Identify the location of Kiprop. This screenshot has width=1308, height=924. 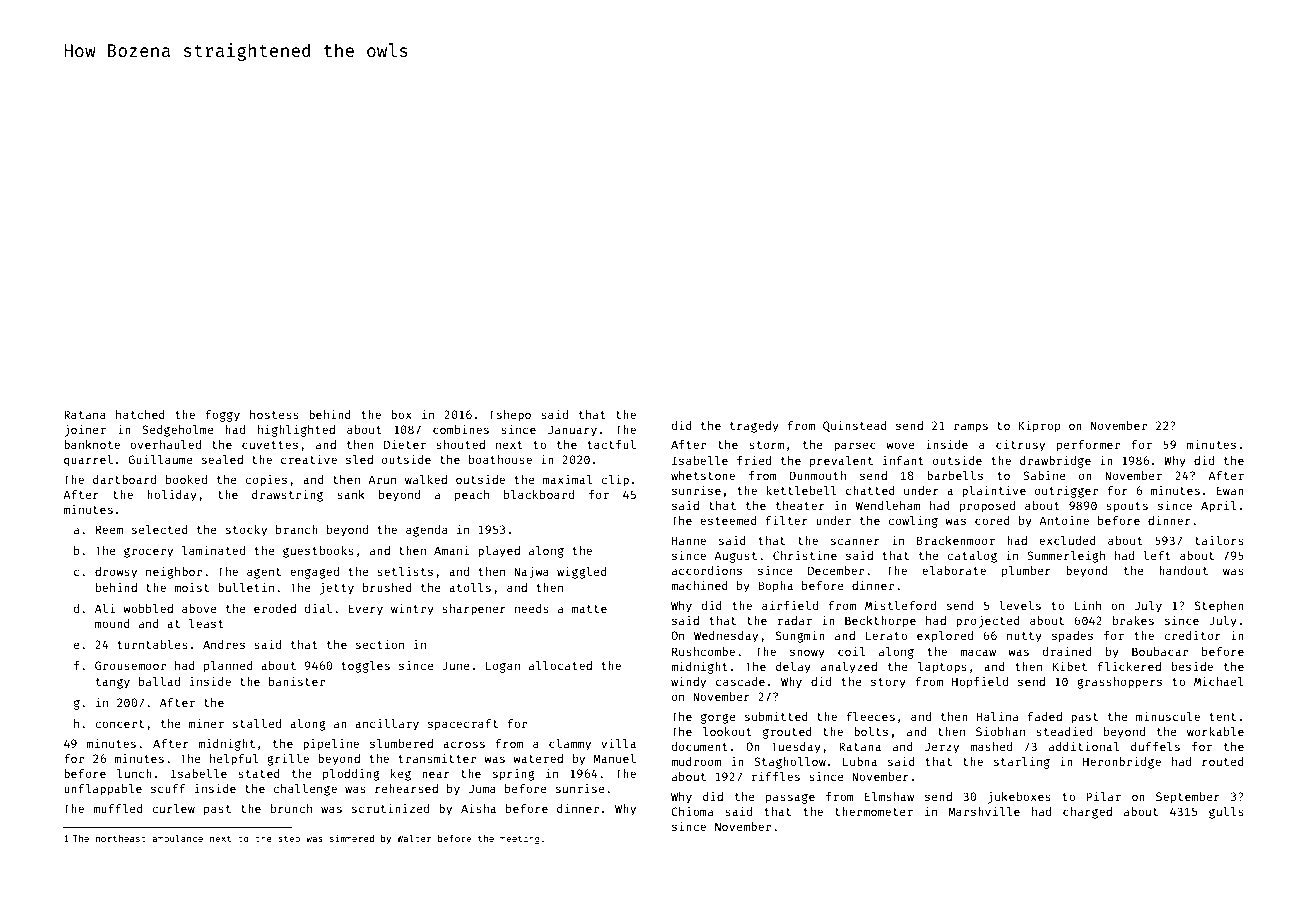
(1039, 426).
